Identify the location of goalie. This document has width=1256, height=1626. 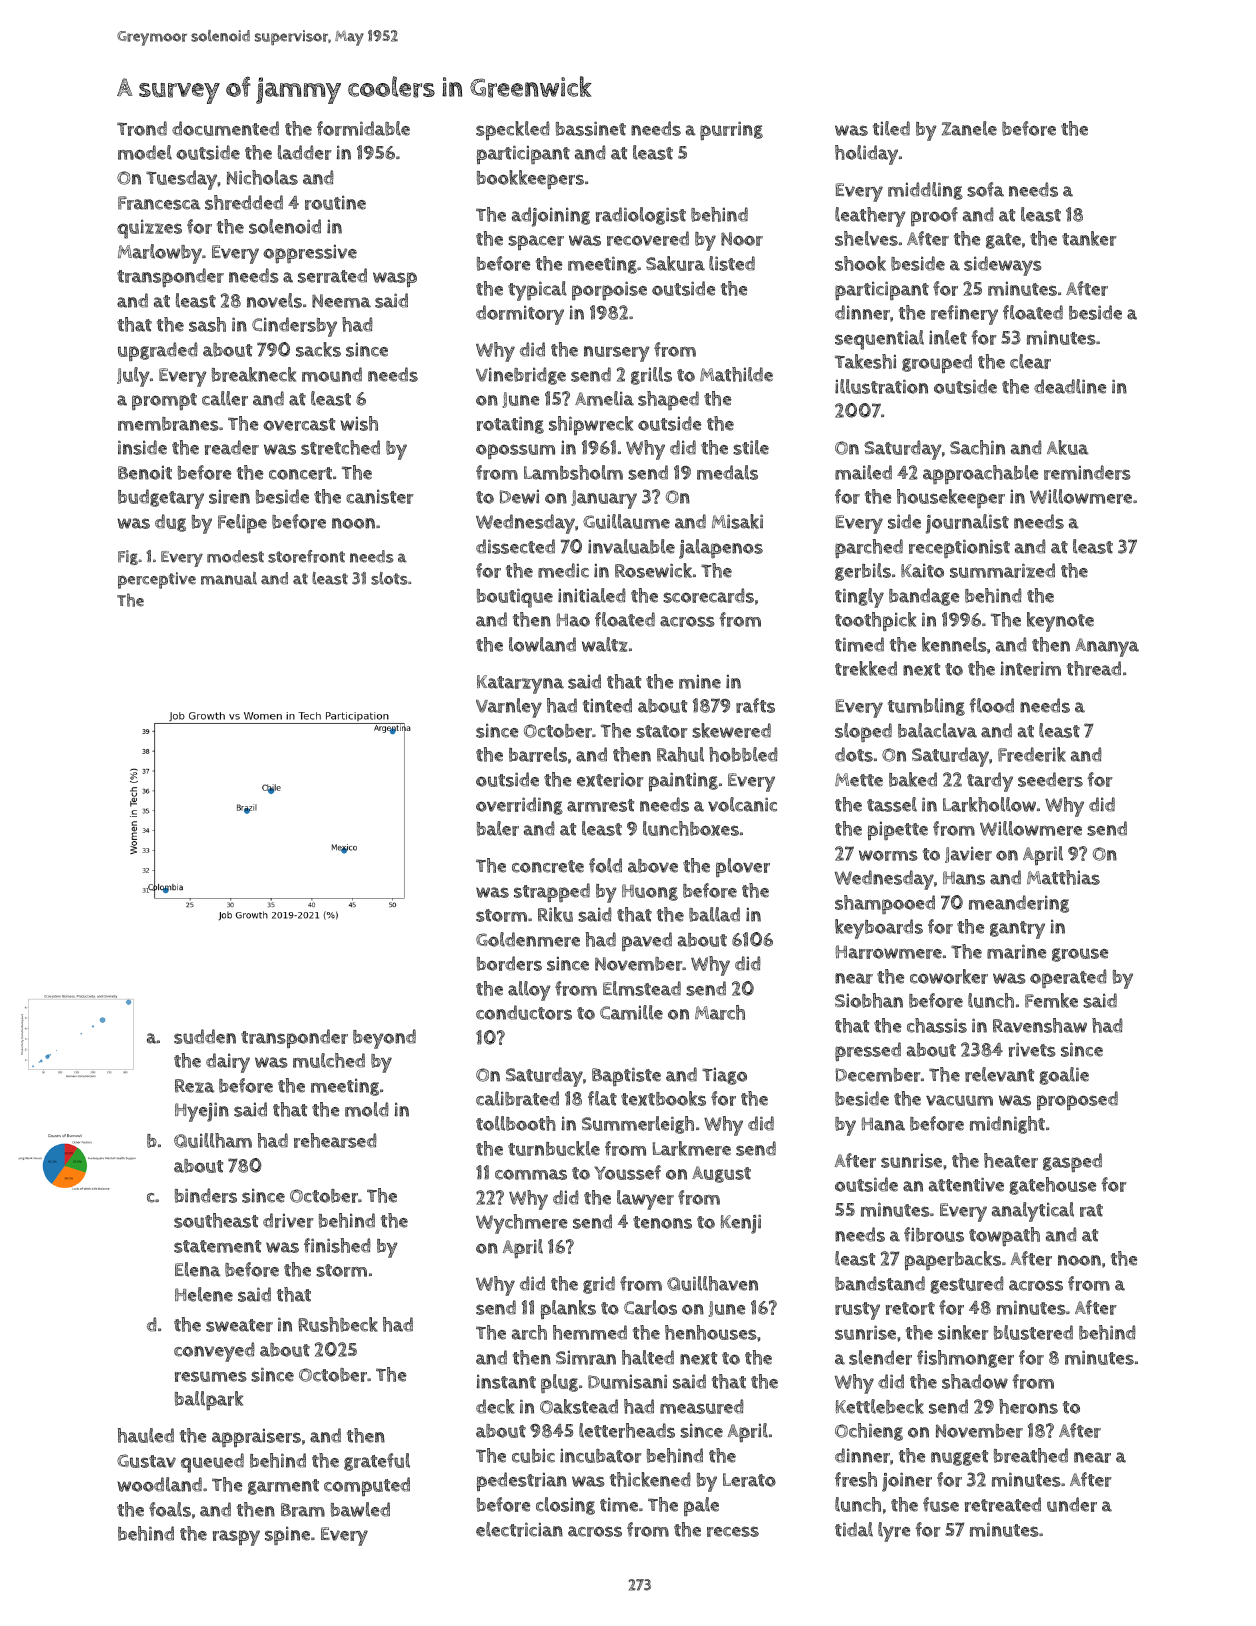
(1064, 1076).
